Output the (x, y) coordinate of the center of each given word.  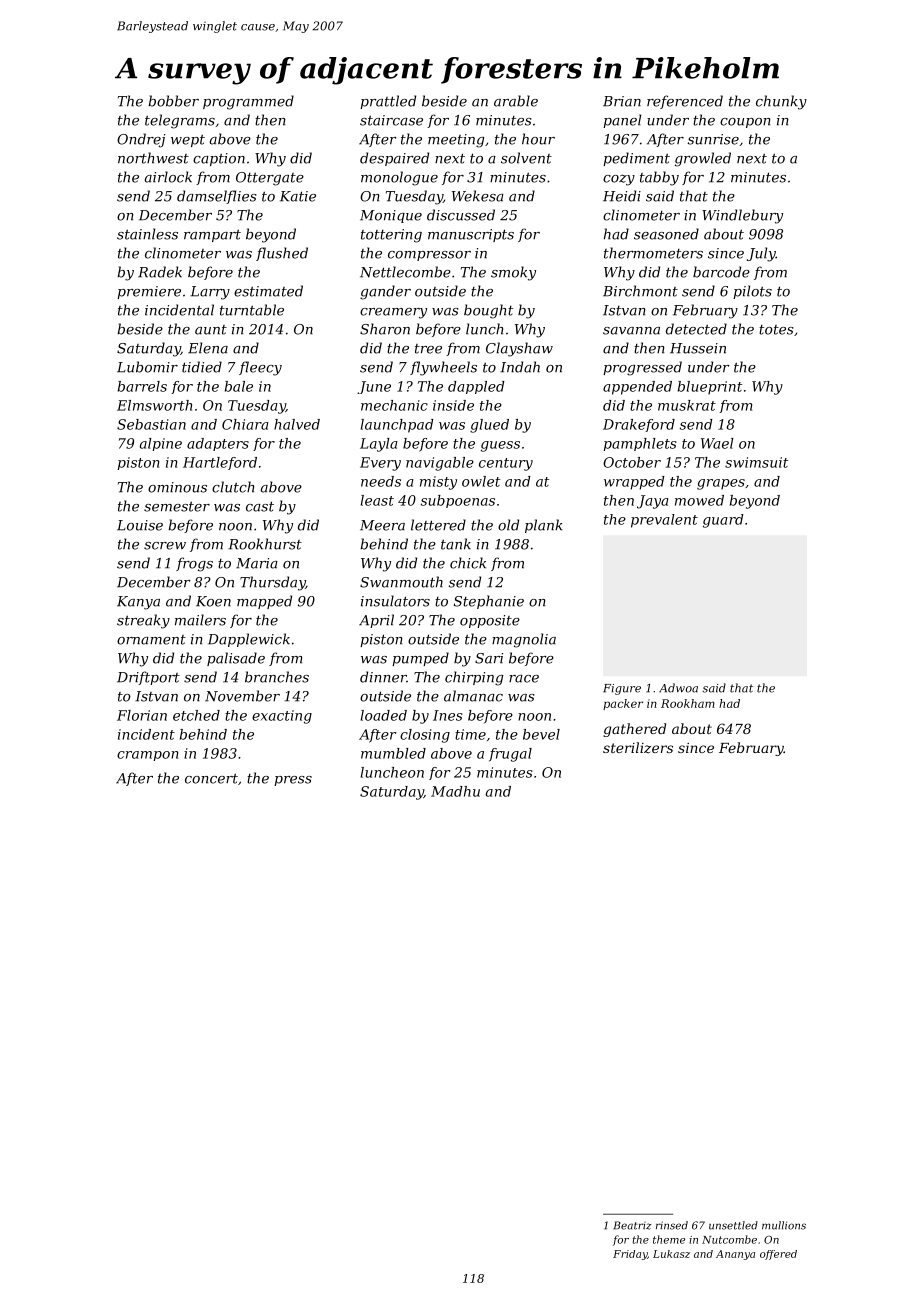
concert (211, 779)
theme (669, 1239)
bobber (173, 101)
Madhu (455, 791)
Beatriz (632, 1225)
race (524, 679)
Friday (630, 1255)
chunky (781, 102)
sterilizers (638, 748)
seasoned (666, 234)
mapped (264, 602)
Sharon (385, 329)
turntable (252, 310)
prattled (388, 102)
